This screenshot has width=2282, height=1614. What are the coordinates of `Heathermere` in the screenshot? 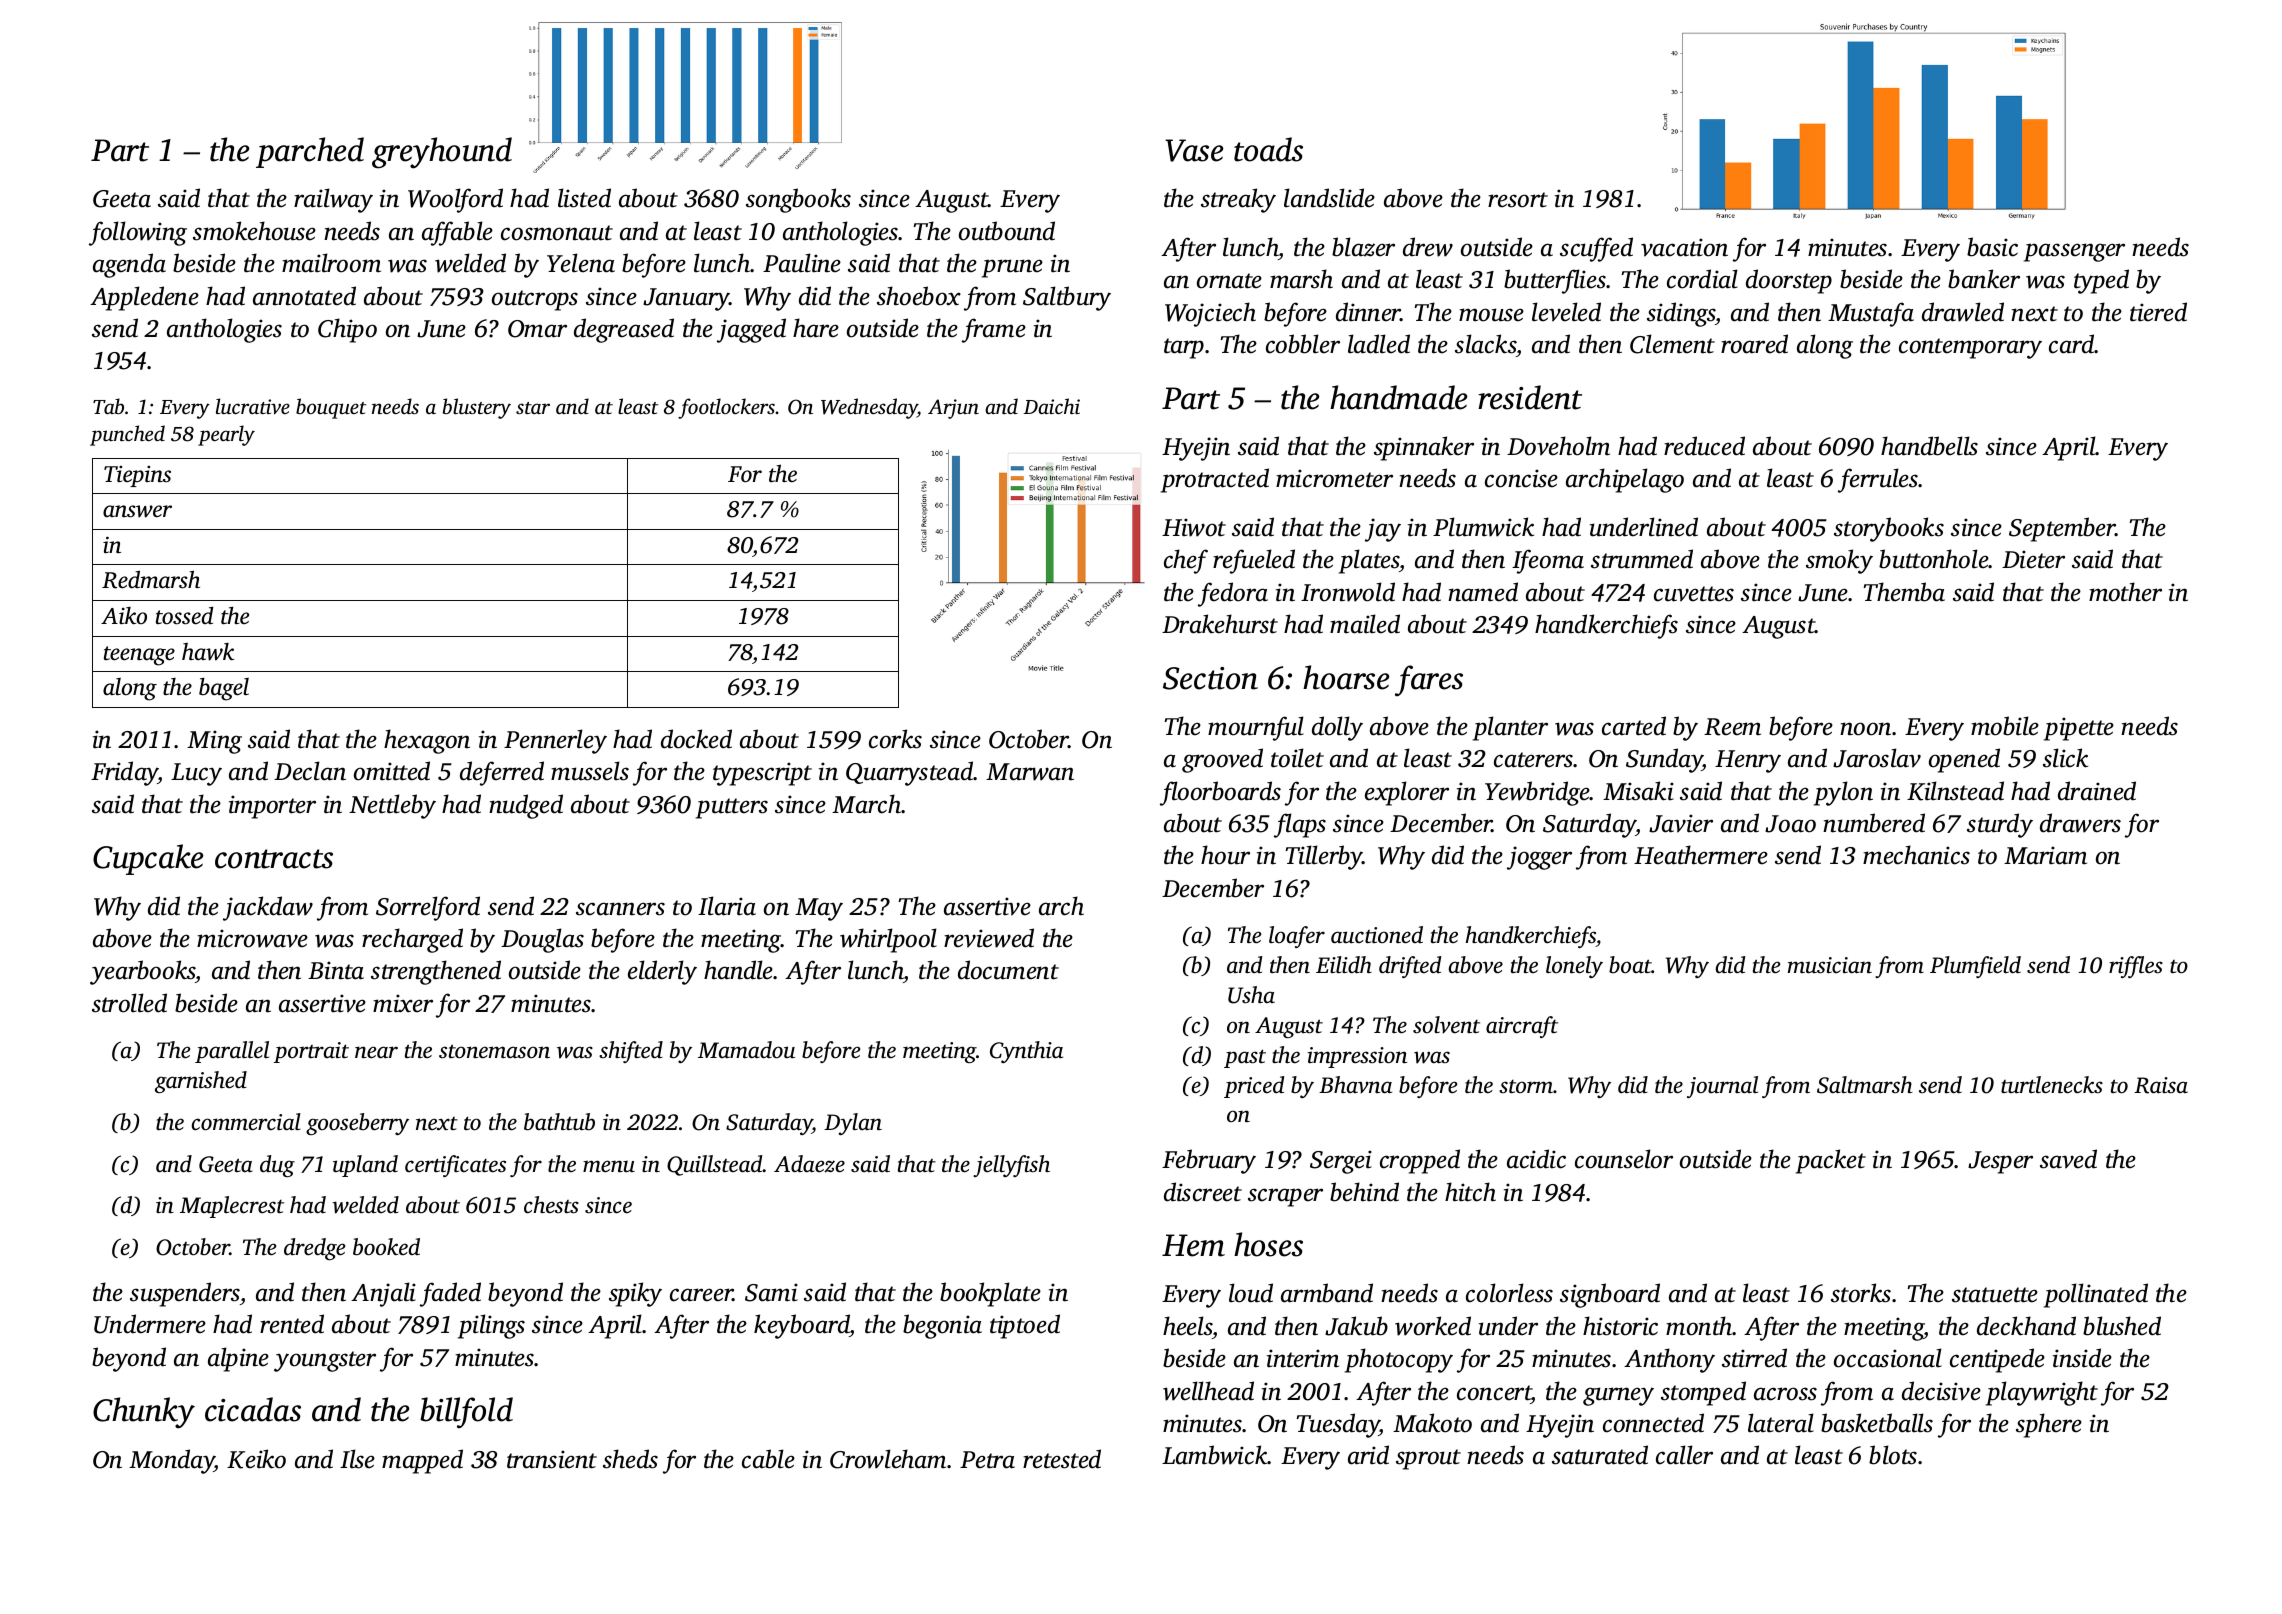 It's located at (1701, 855).
